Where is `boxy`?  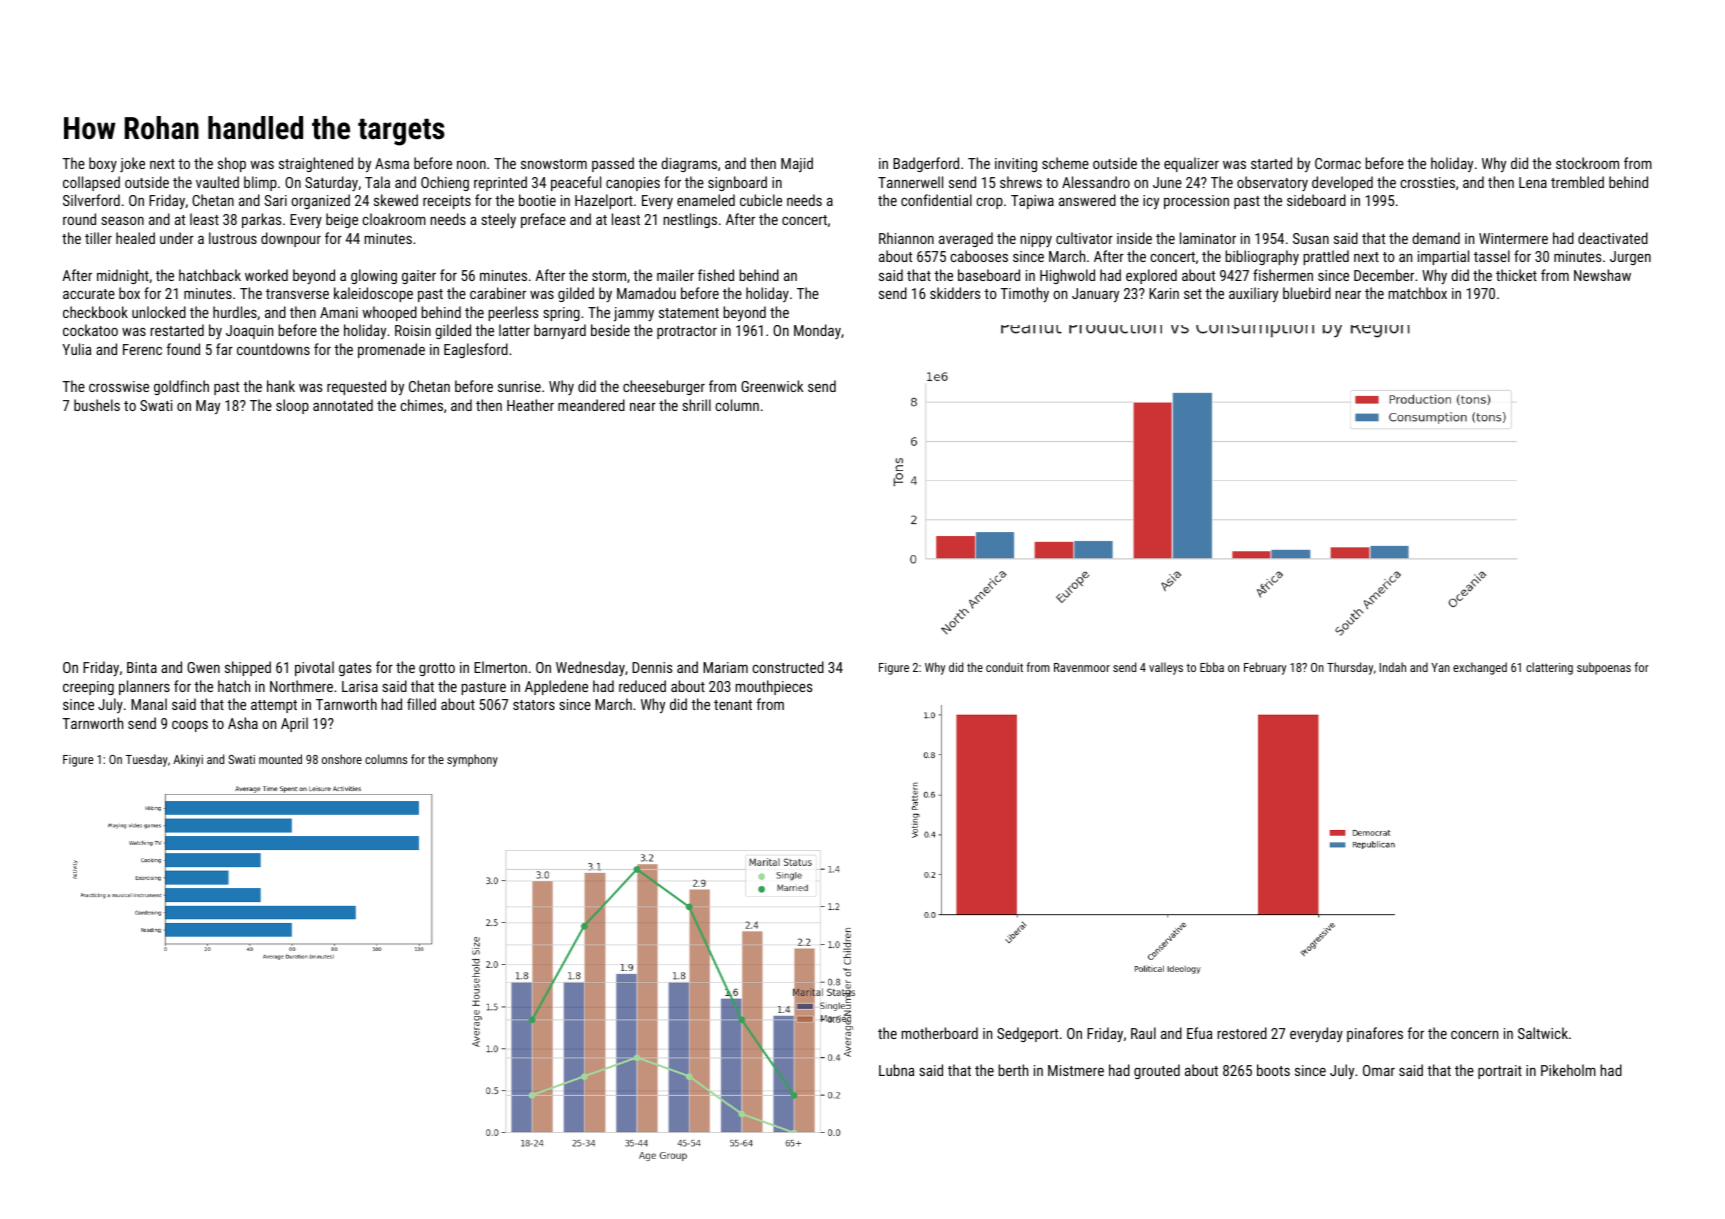 boxy is located at coordinates (103, 164).
